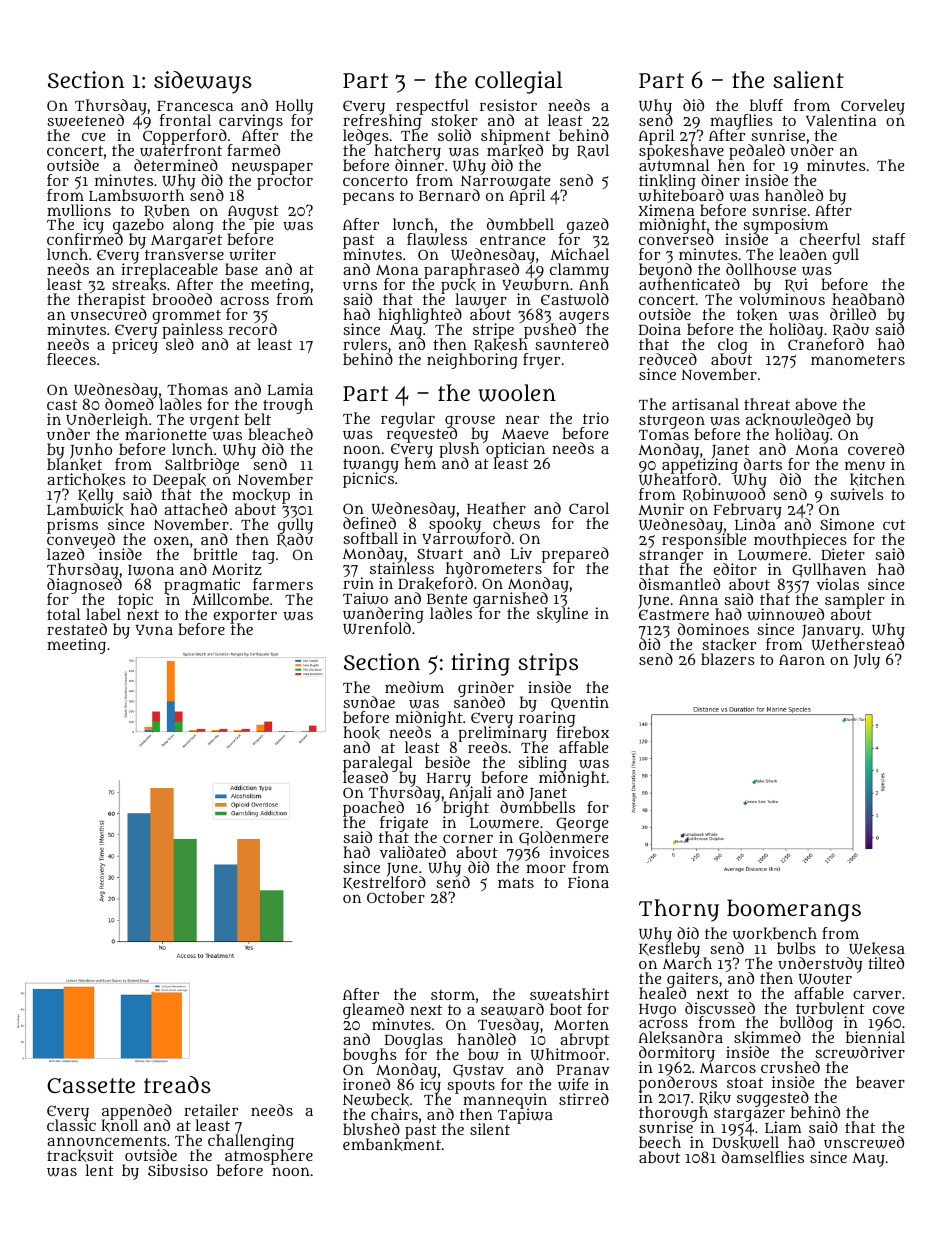  I want to click on pecans, so click(368, 198).
